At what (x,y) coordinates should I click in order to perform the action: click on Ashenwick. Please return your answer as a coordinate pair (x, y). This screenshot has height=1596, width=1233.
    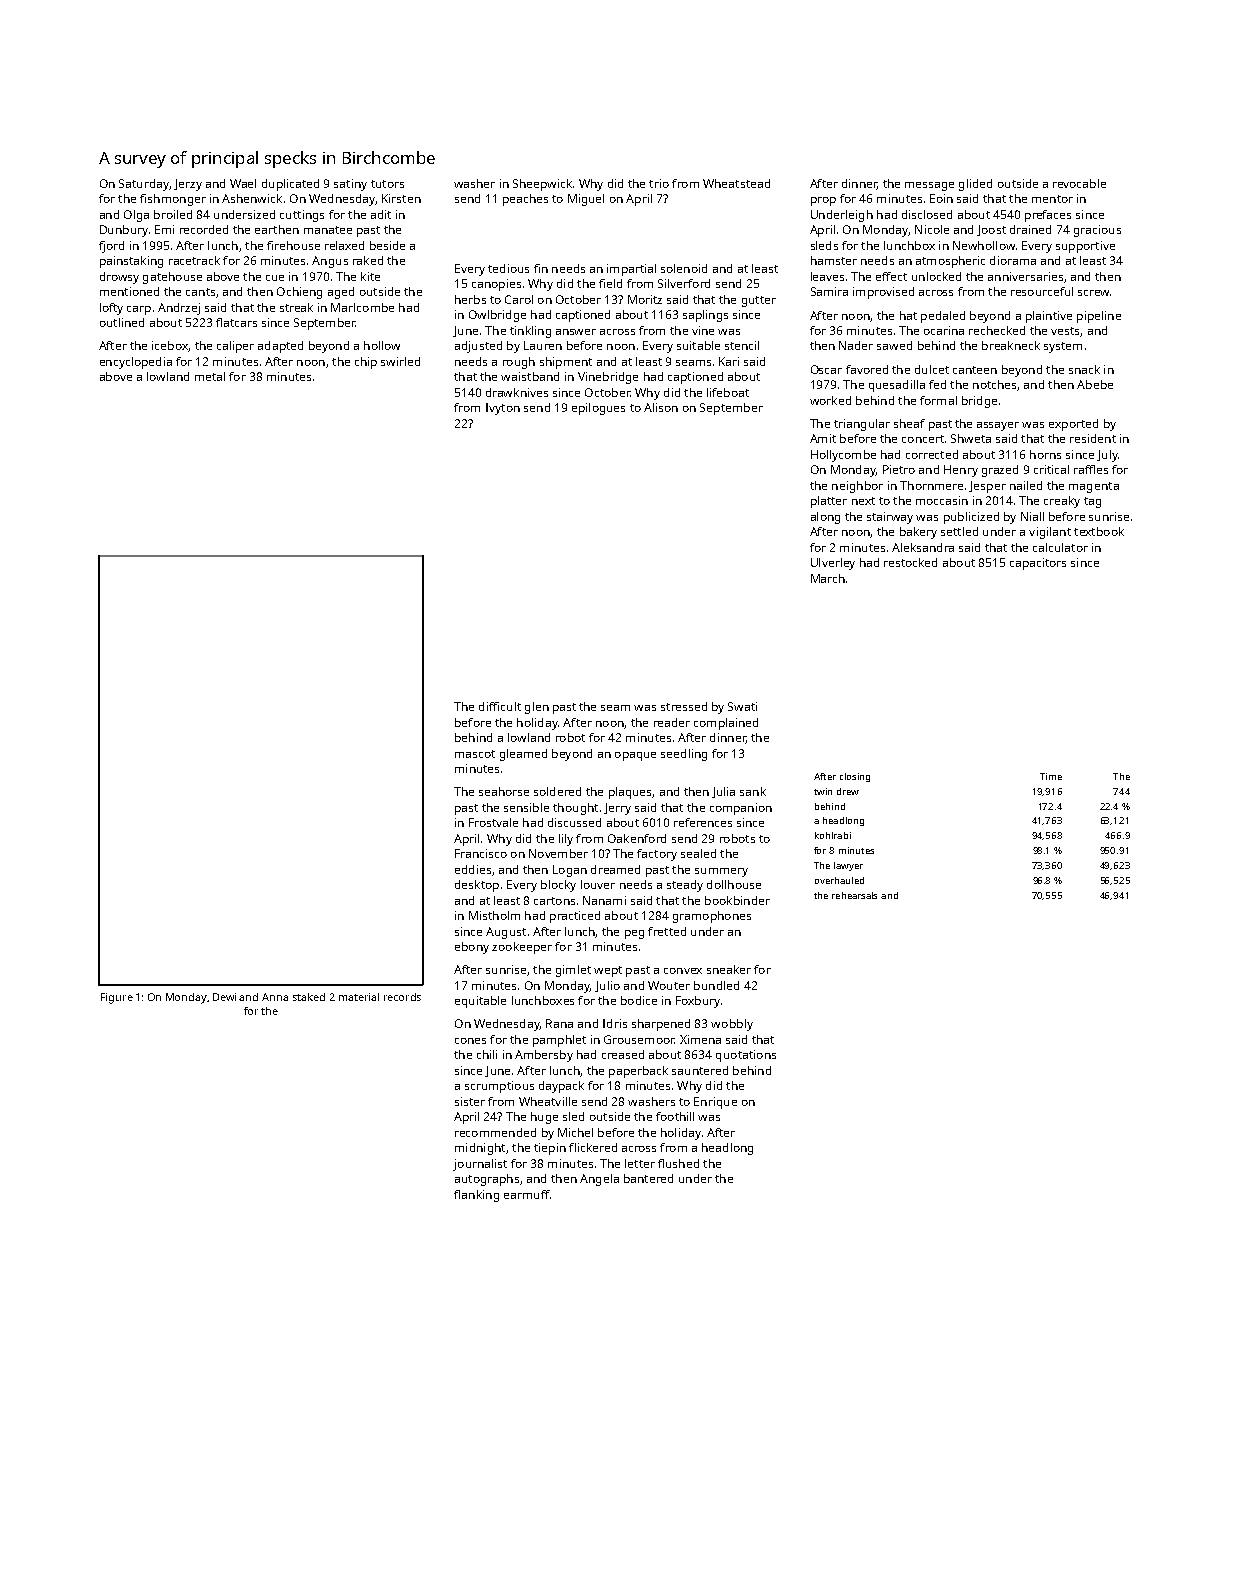
    Looking at the image, I should click on (252, 198).
